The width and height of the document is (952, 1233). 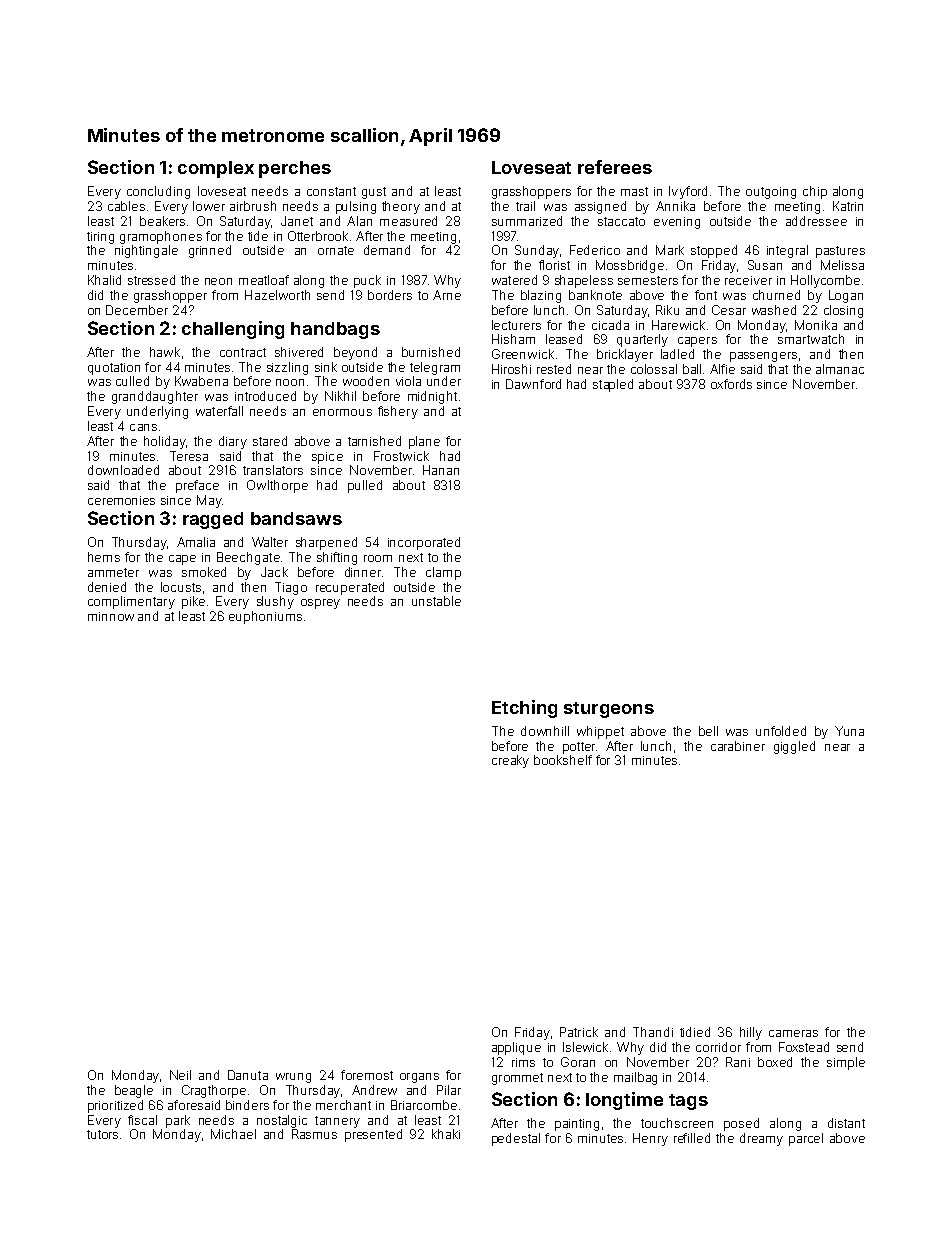 What do you see at coordinates (706, 295) in the document?
I see `font` at bounding box center [706, 295].
